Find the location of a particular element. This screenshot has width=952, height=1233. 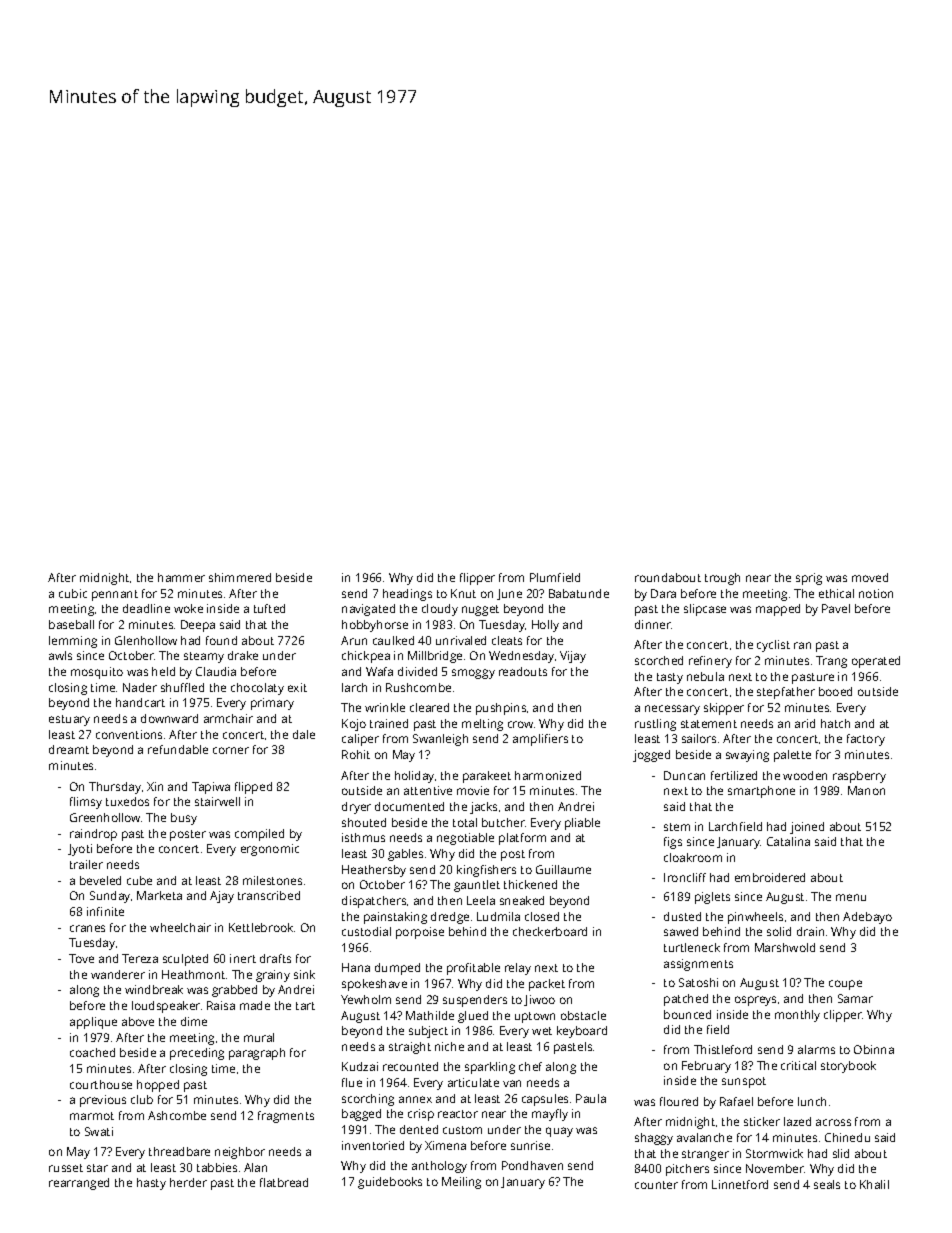

porpoise is located at coordinates (420, 933).
